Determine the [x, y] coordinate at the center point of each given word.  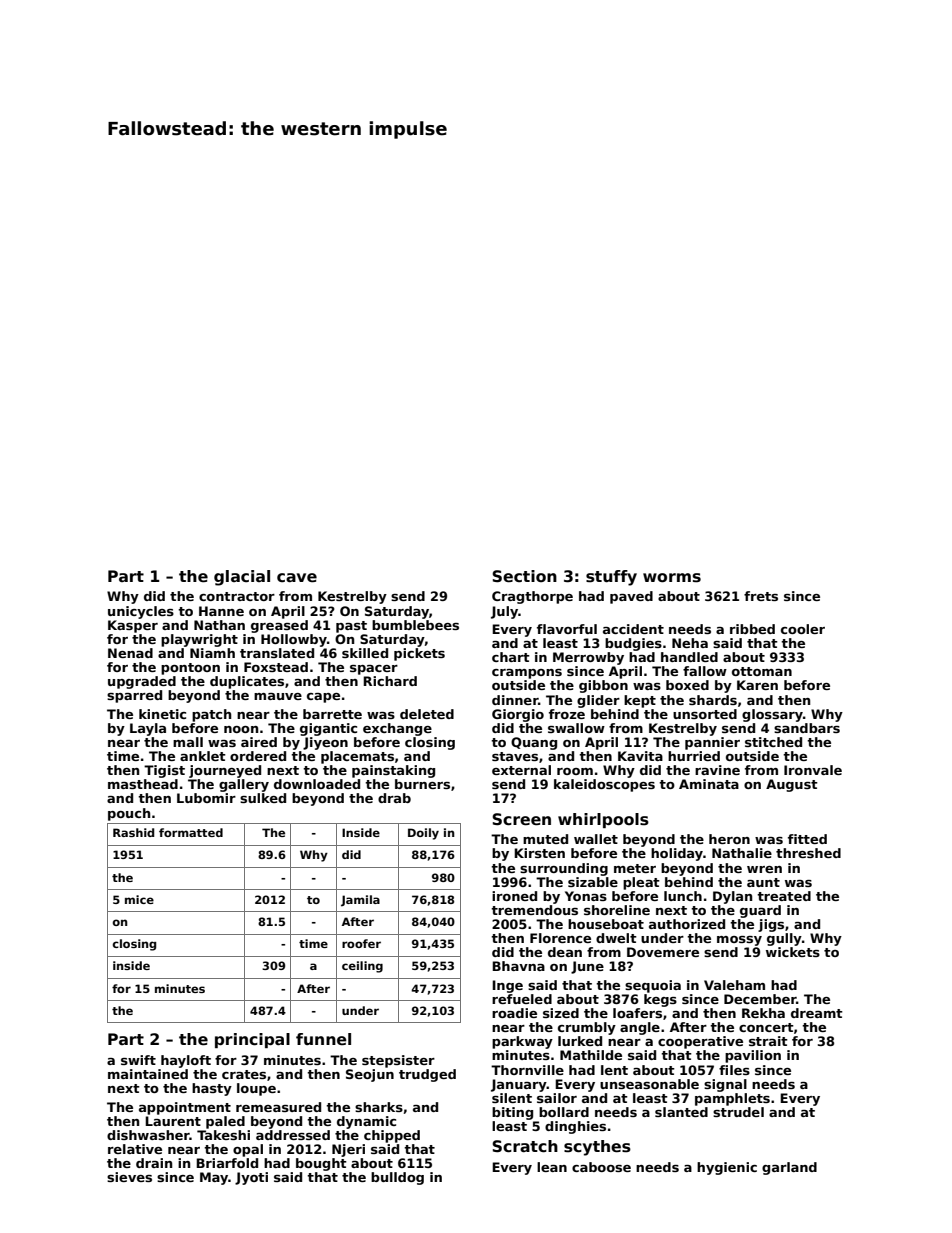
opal [248, 1150]
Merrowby [588, 658]
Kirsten [539, 853]
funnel [323, 1039]
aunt [763, 882]
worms [672, 578]
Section [524, 576]
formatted [191, 832]
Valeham [734, 985]
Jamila [360, 901]
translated [277, 653]
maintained [148, 1074]
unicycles [141, 612]
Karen [757, 685]
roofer [361, 943]
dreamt [817, 1013]
